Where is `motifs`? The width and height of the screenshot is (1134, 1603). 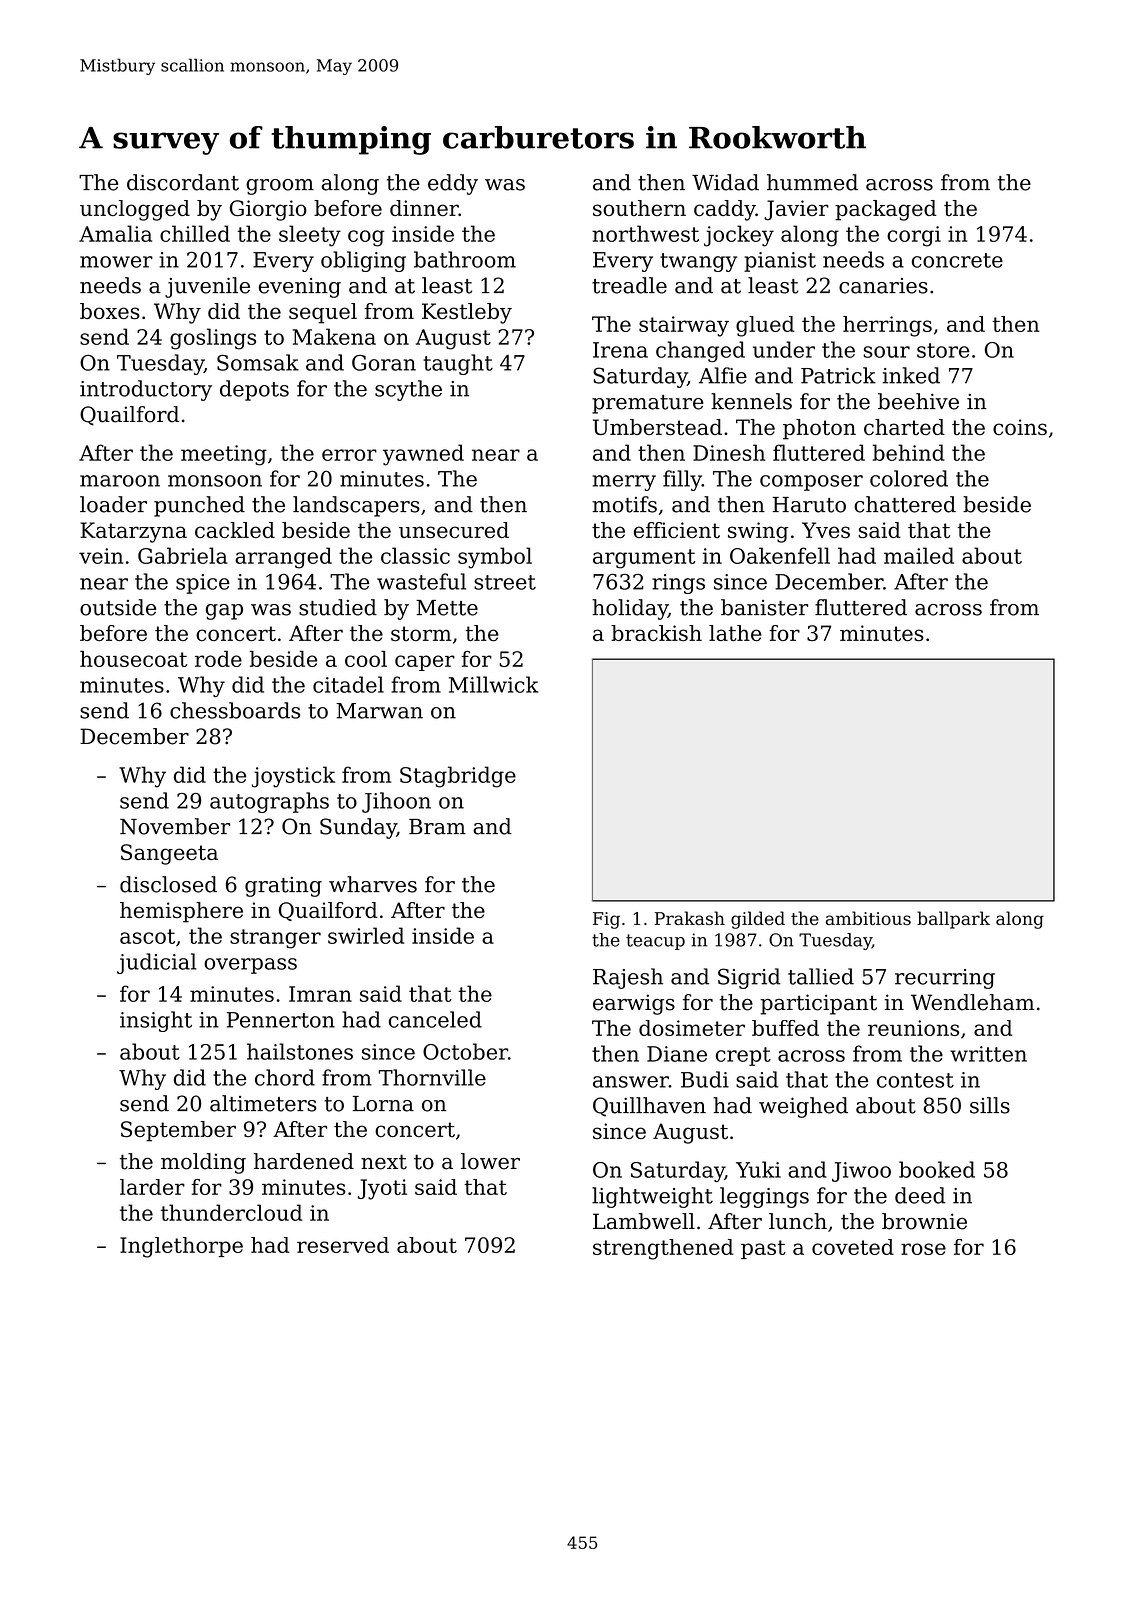
motifs is located at coordinates (624, 504).
